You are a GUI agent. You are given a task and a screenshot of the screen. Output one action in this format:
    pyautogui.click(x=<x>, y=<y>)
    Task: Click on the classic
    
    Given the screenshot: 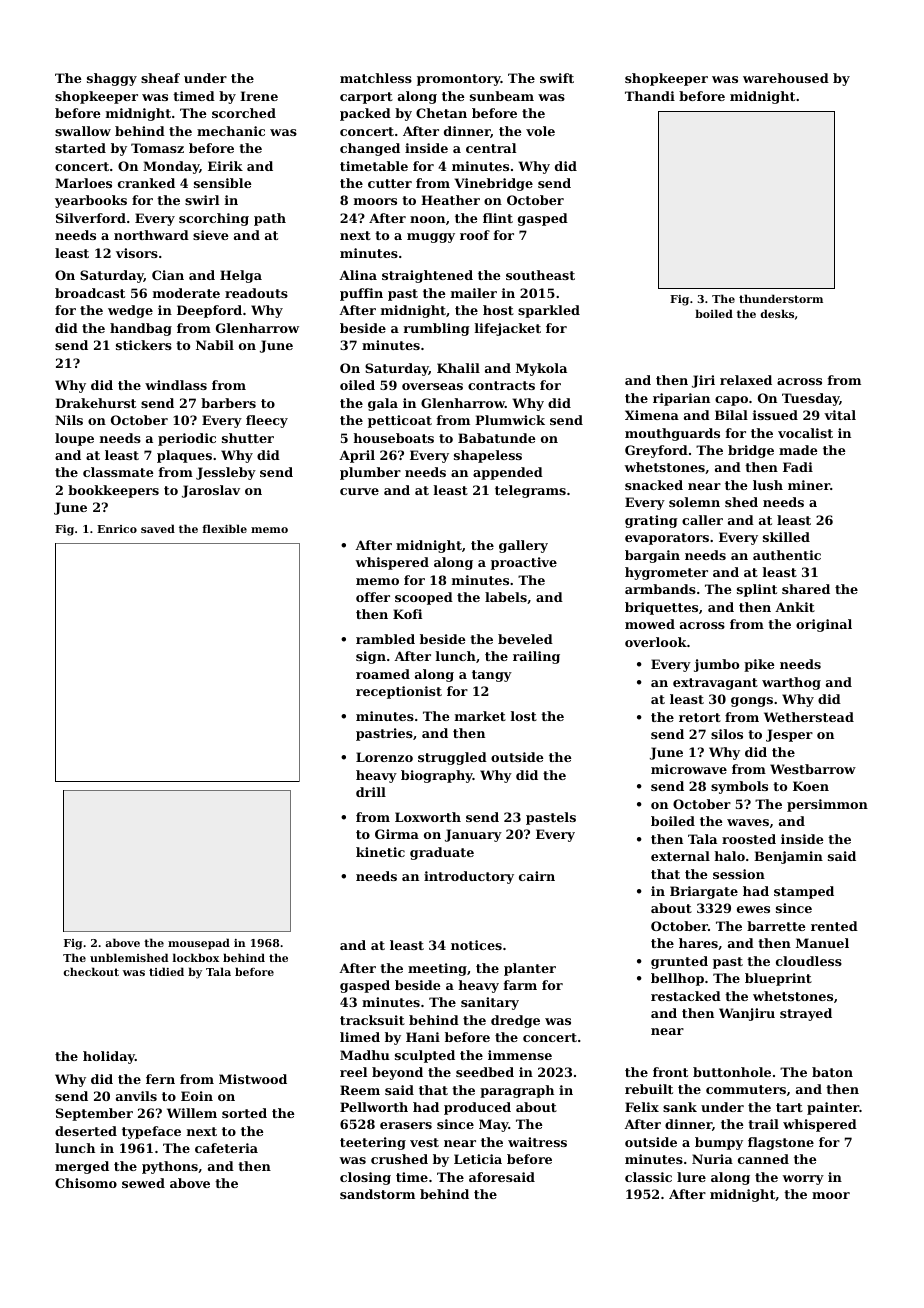 What is the action you would take?
    pyautogui.click(x=648, y=1177)
